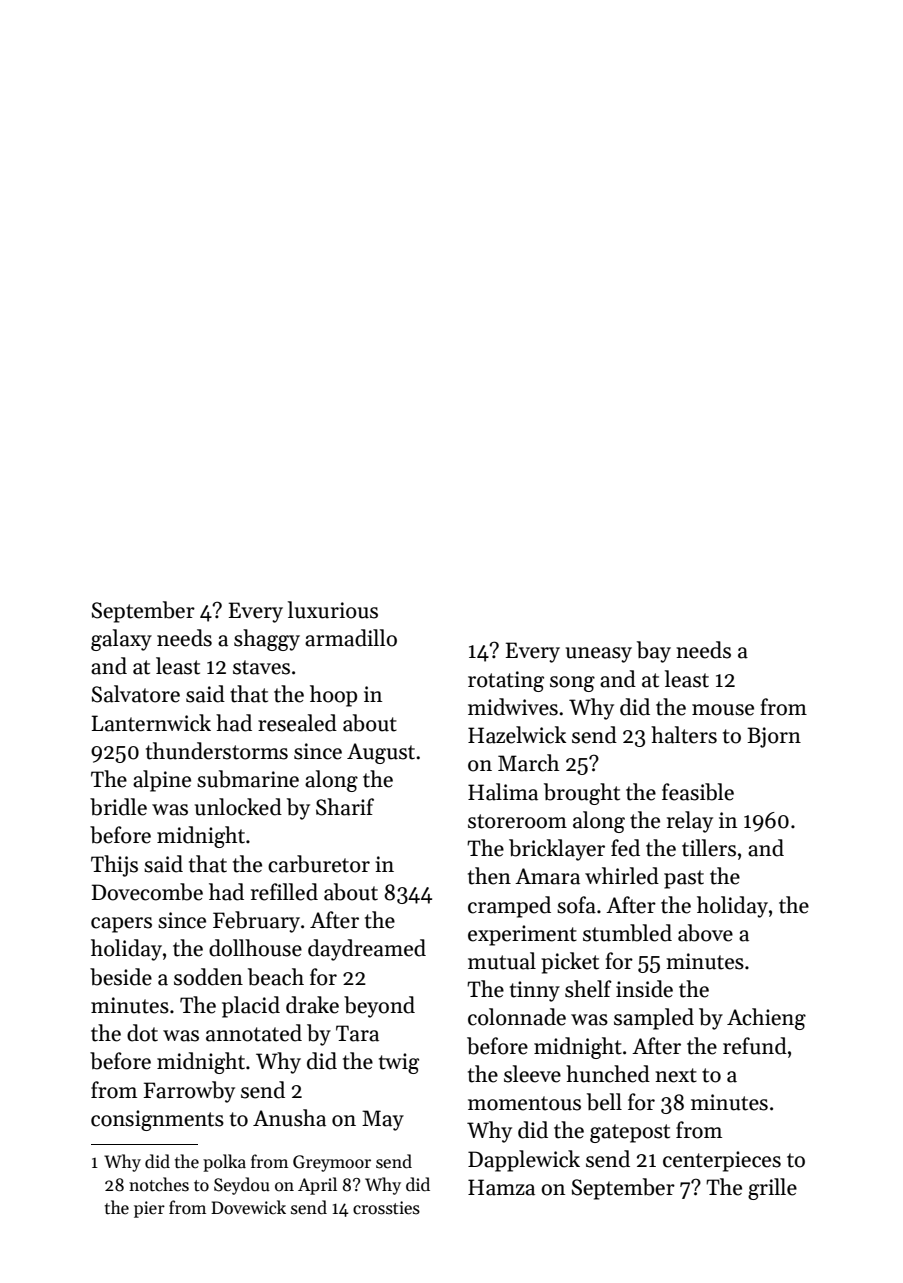 The width and height of the screenshot is (903, 1283). I want to click on Tara, so click(357, 1033).
